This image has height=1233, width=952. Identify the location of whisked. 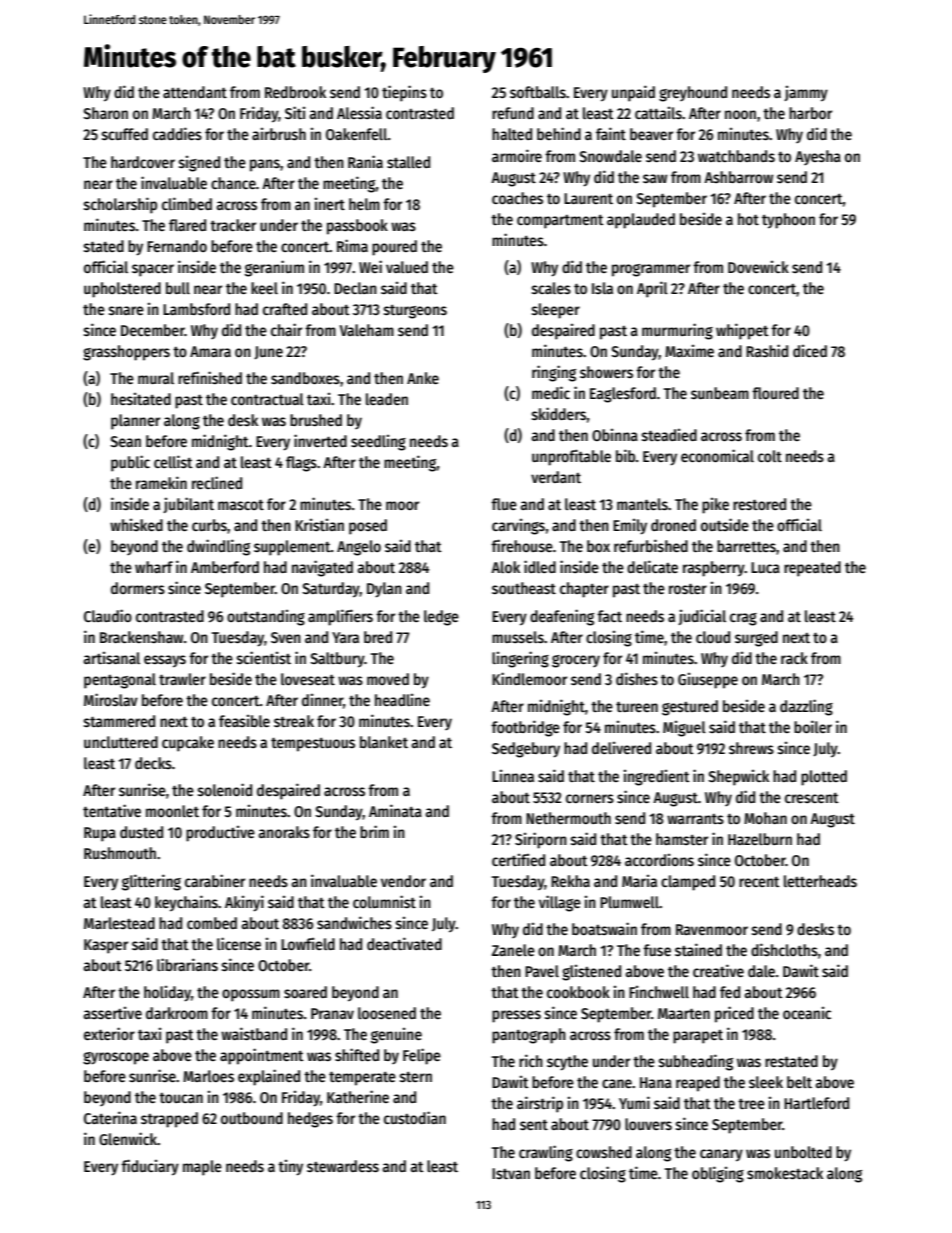
(136, 524).
